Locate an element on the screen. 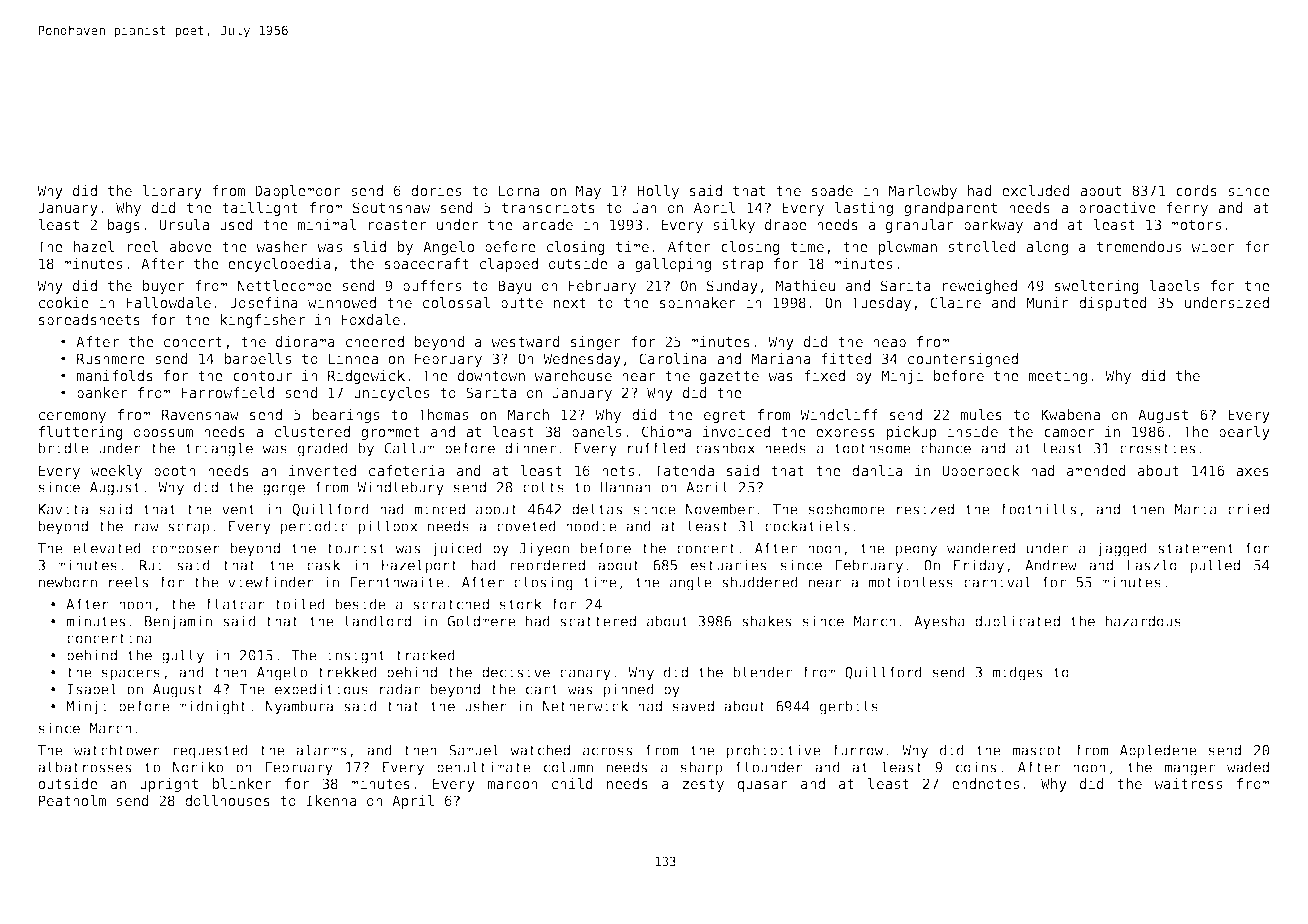 The width and height of the screenshot is (1308, 924). excluded is located at coordinates (1036, 190).
